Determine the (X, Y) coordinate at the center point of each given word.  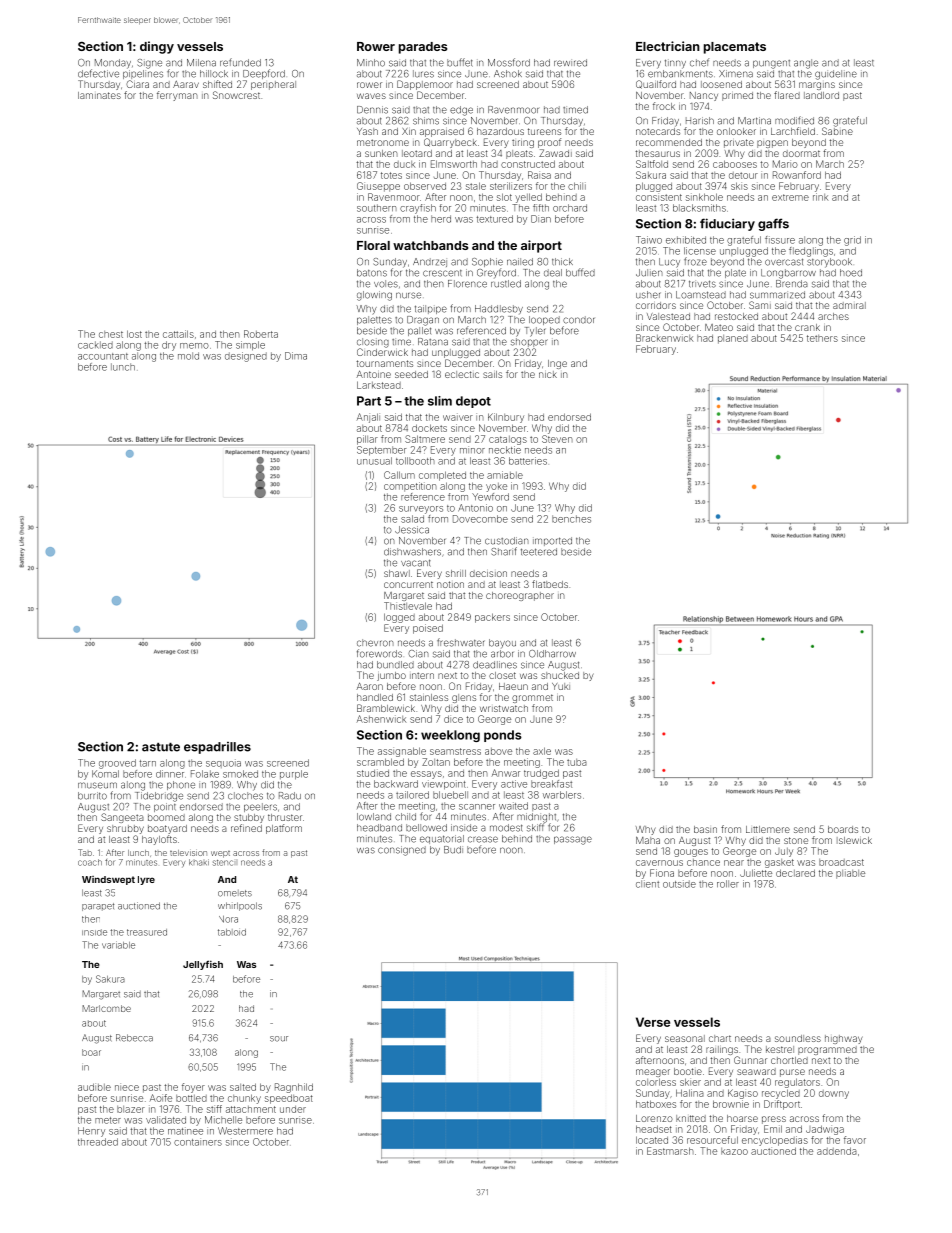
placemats (735, 48)
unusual (374, 461)
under (293, 1109)
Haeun (513, 686)
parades (423, 48)
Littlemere (768, 829)
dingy (157, 47)
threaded (98, 1142)
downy (834, 1094)
